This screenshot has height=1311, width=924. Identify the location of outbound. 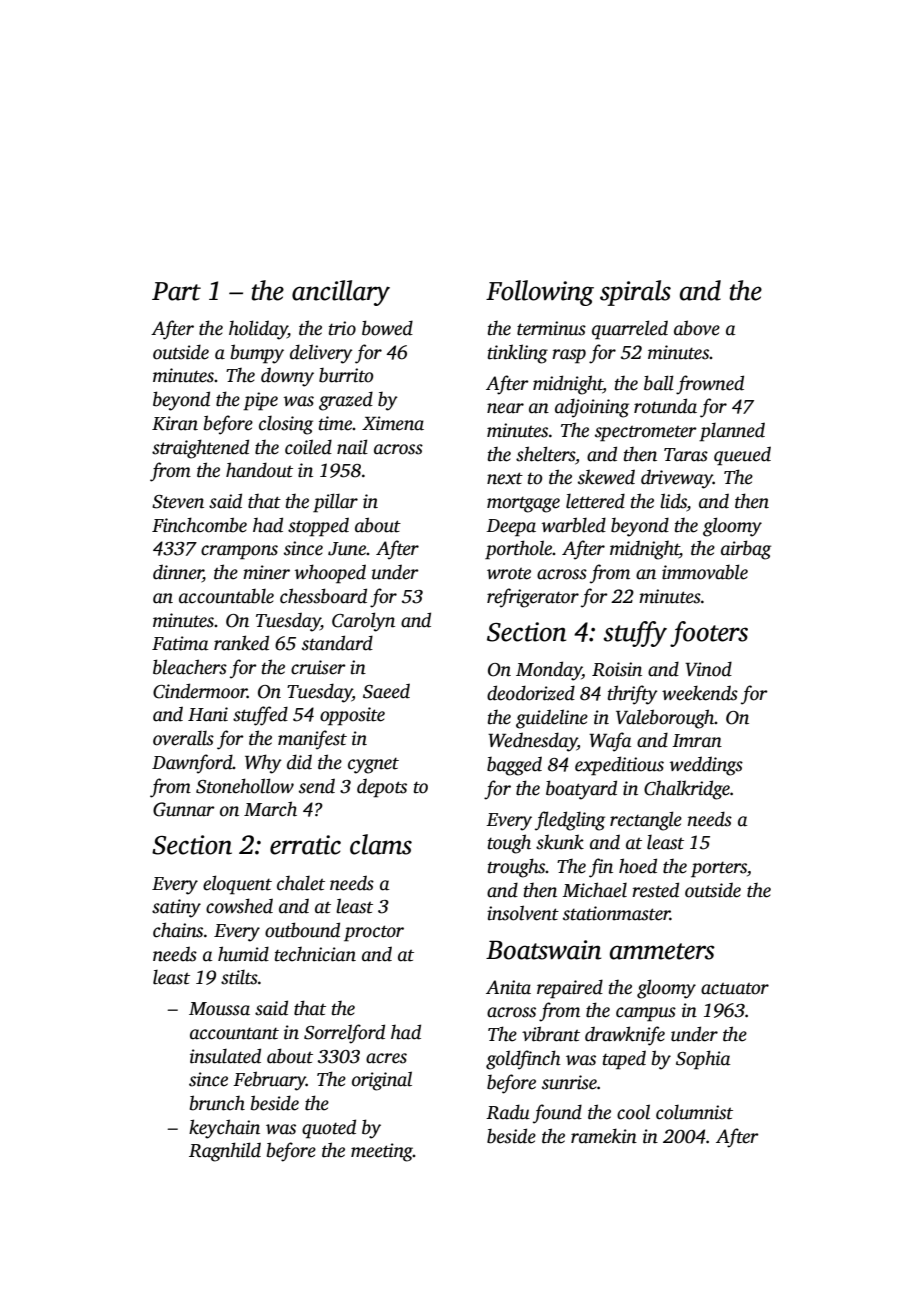
(302, 930).
